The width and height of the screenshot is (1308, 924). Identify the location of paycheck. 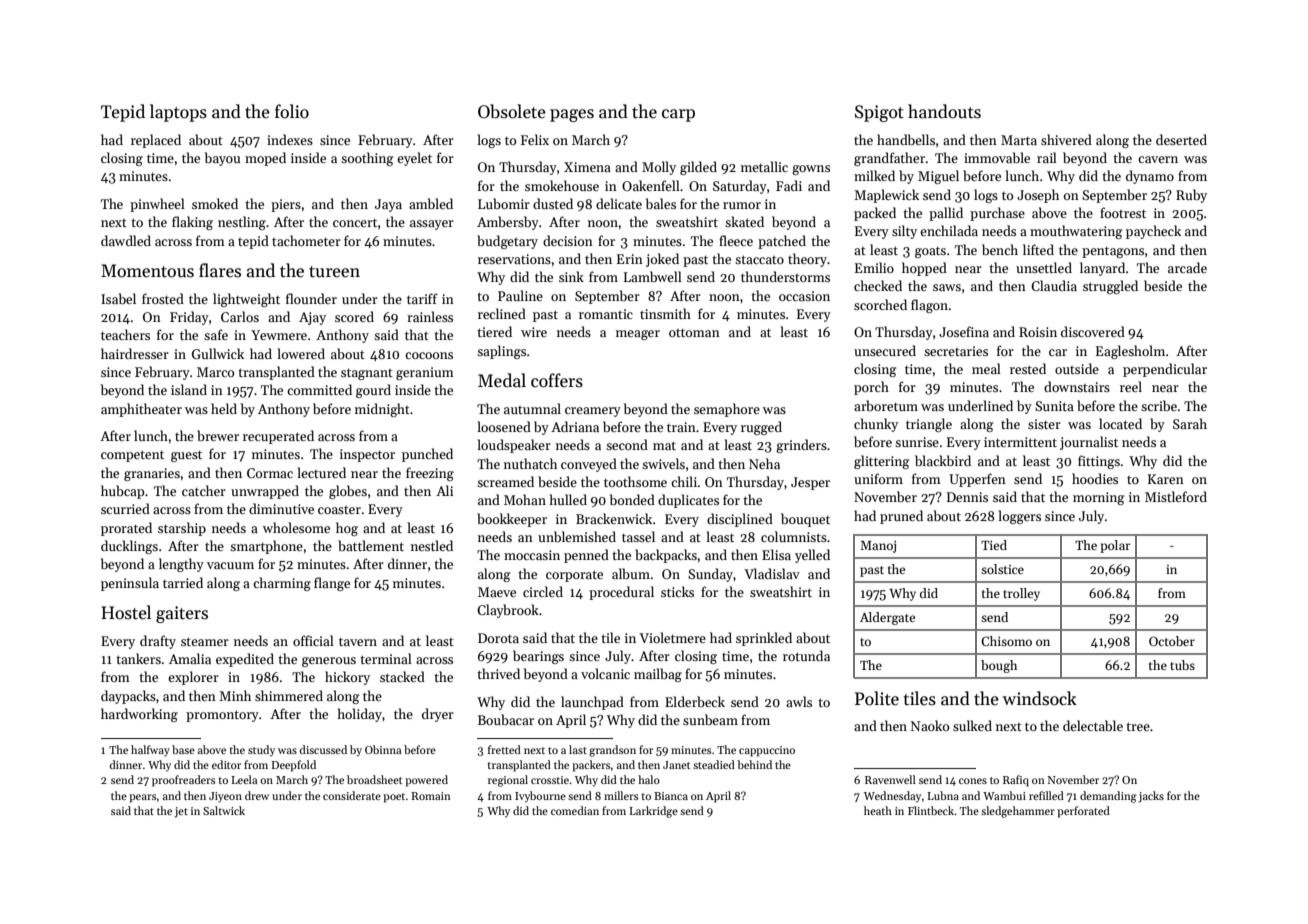
(1153, 232).
